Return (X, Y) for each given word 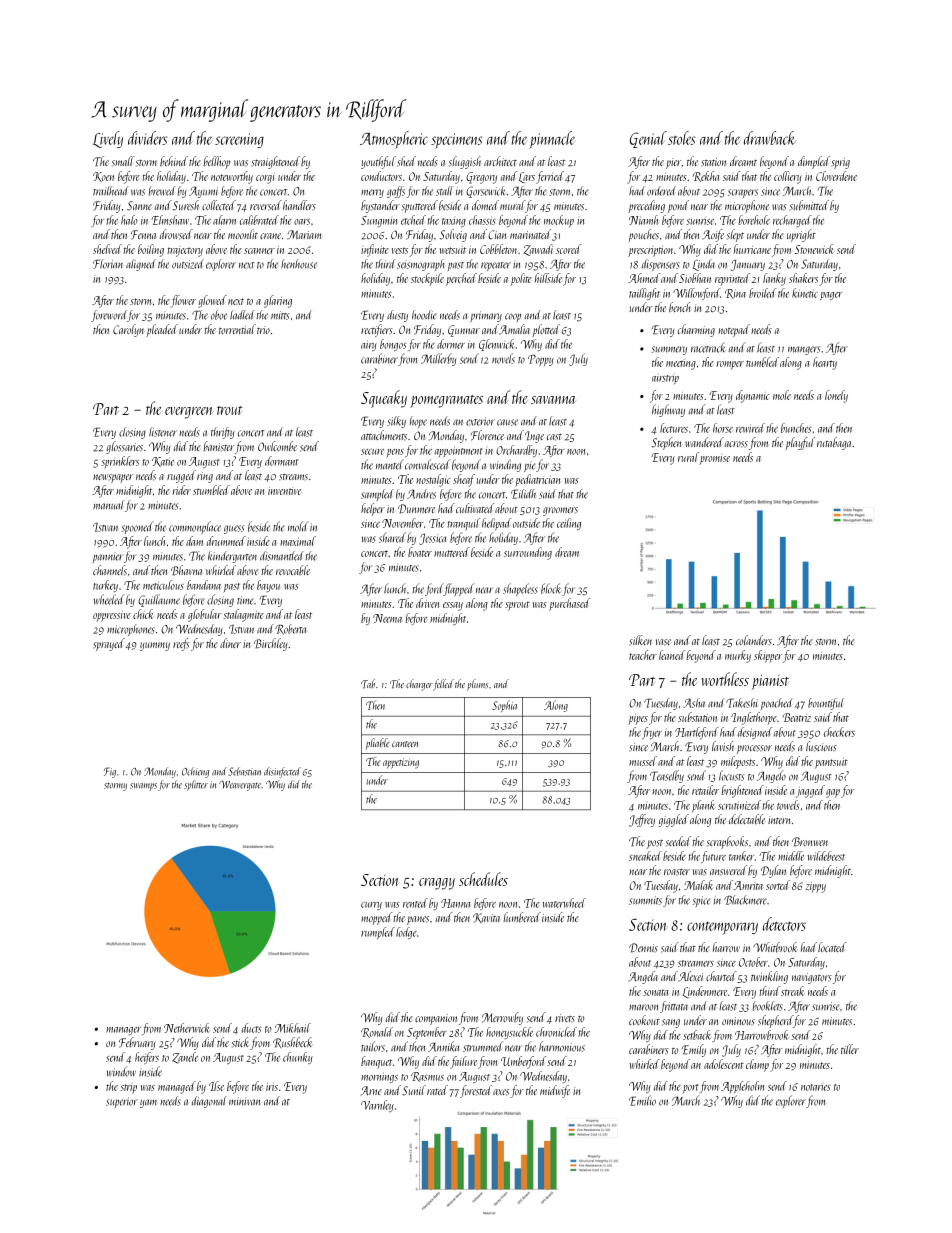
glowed (212, 301)
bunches (796, 428)
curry (371, 906)
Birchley (270, 644)
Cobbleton (498, 249)
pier (673, 163)
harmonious (562, 1046)
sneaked (645, 856)
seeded (678, 841)
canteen (405, 744)
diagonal (209, 1102)
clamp (757, 1065)
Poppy (541, 360)
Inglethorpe (754, 718)
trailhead (110, 191)
